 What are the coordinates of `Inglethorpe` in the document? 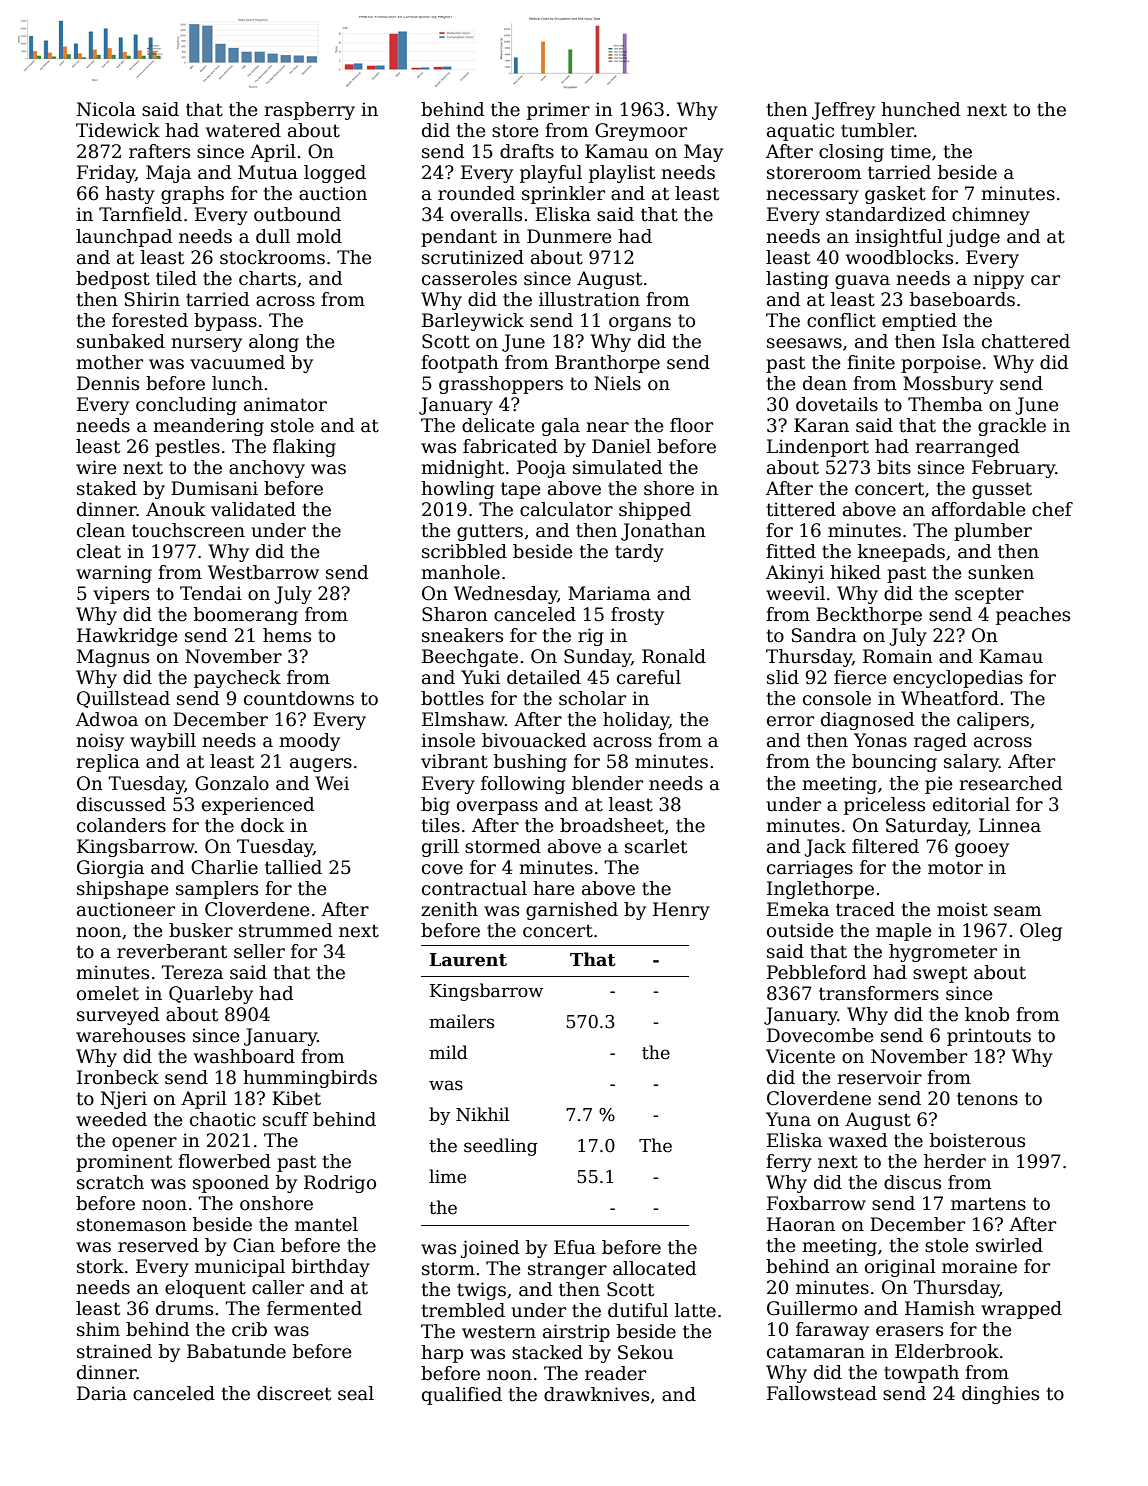 It's located at (820, 890).
